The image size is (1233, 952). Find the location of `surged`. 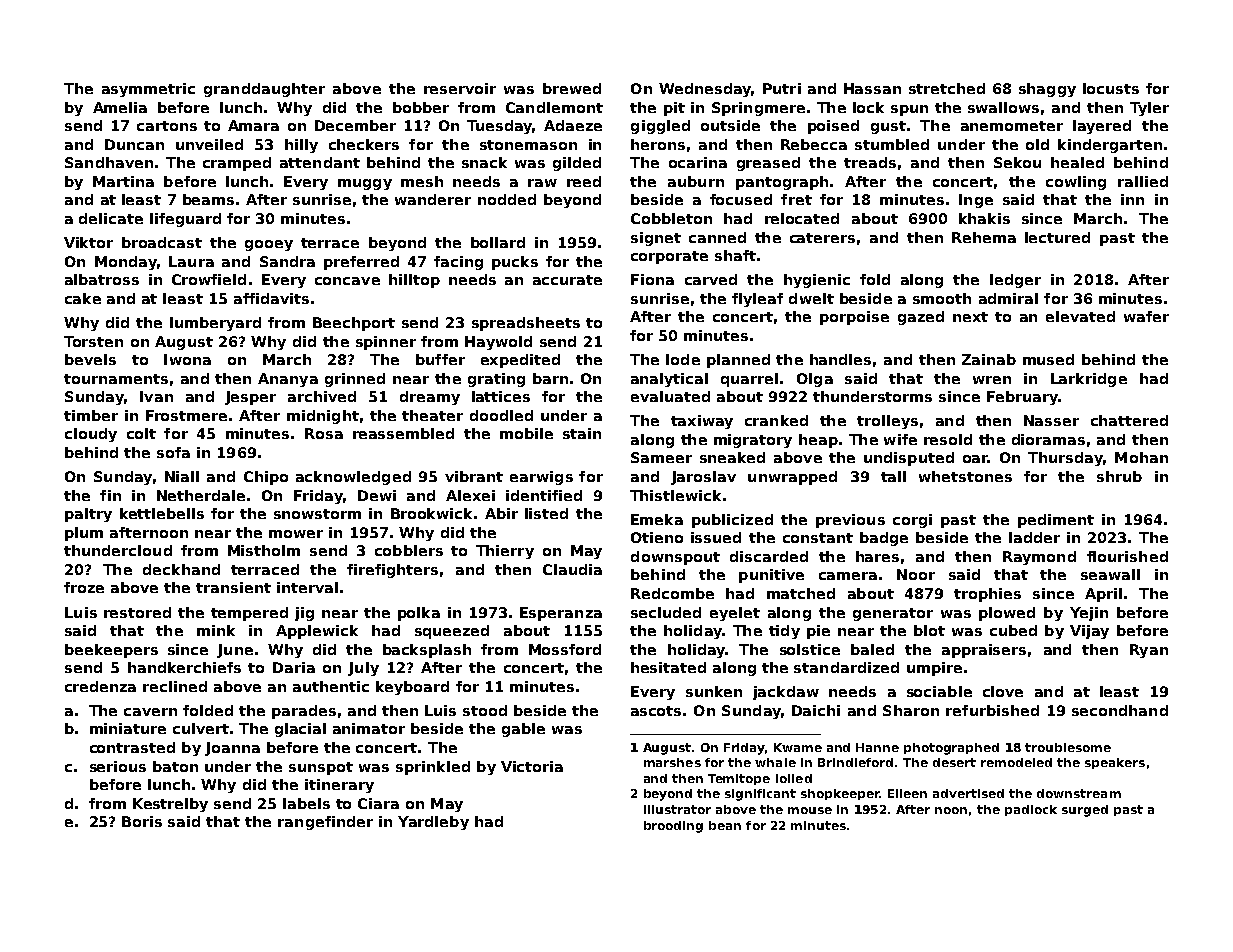

surged is located at coordinates (1085, 811).
